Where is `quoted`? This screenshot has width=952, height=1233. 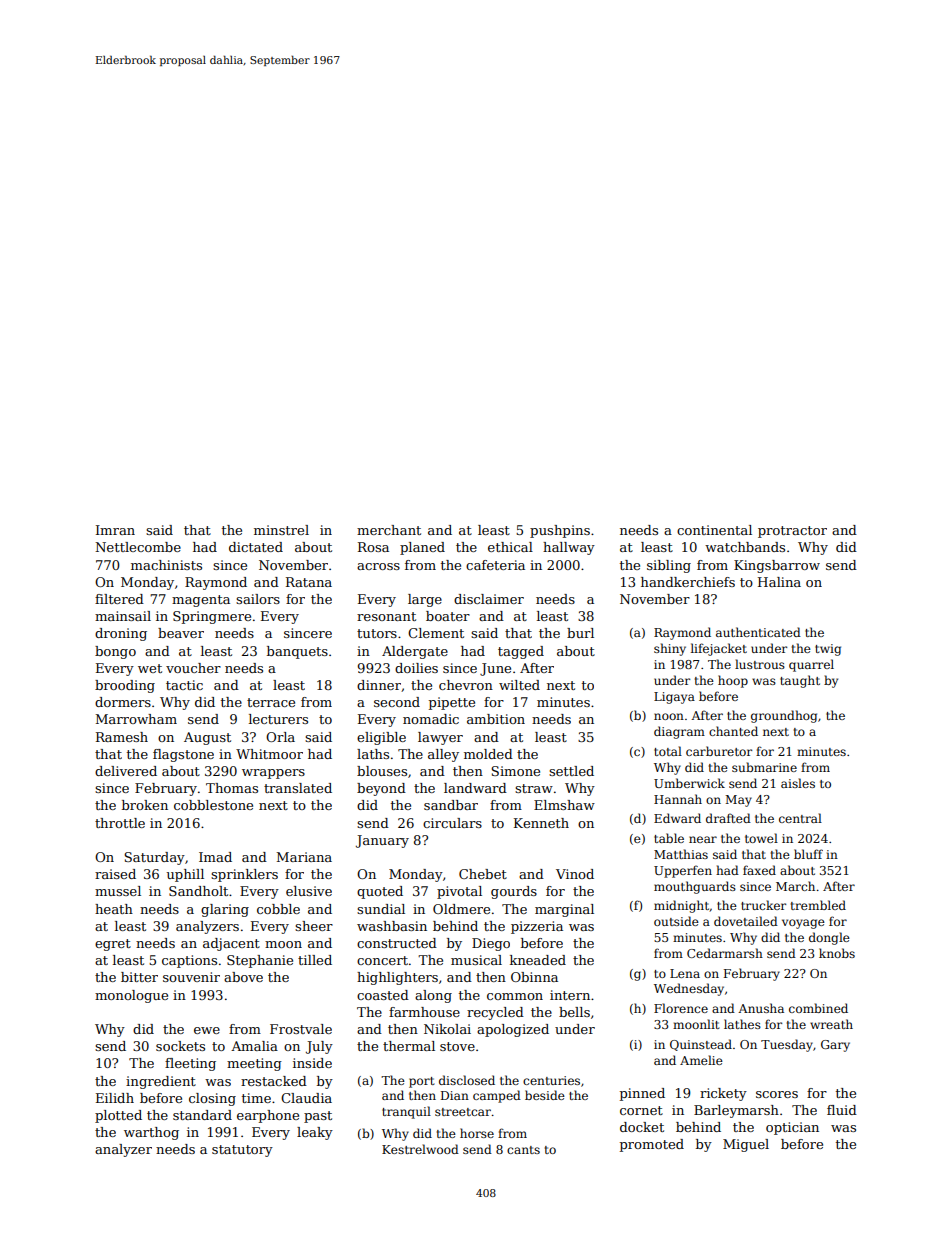
quoted is located at coordinates (380, 892).
